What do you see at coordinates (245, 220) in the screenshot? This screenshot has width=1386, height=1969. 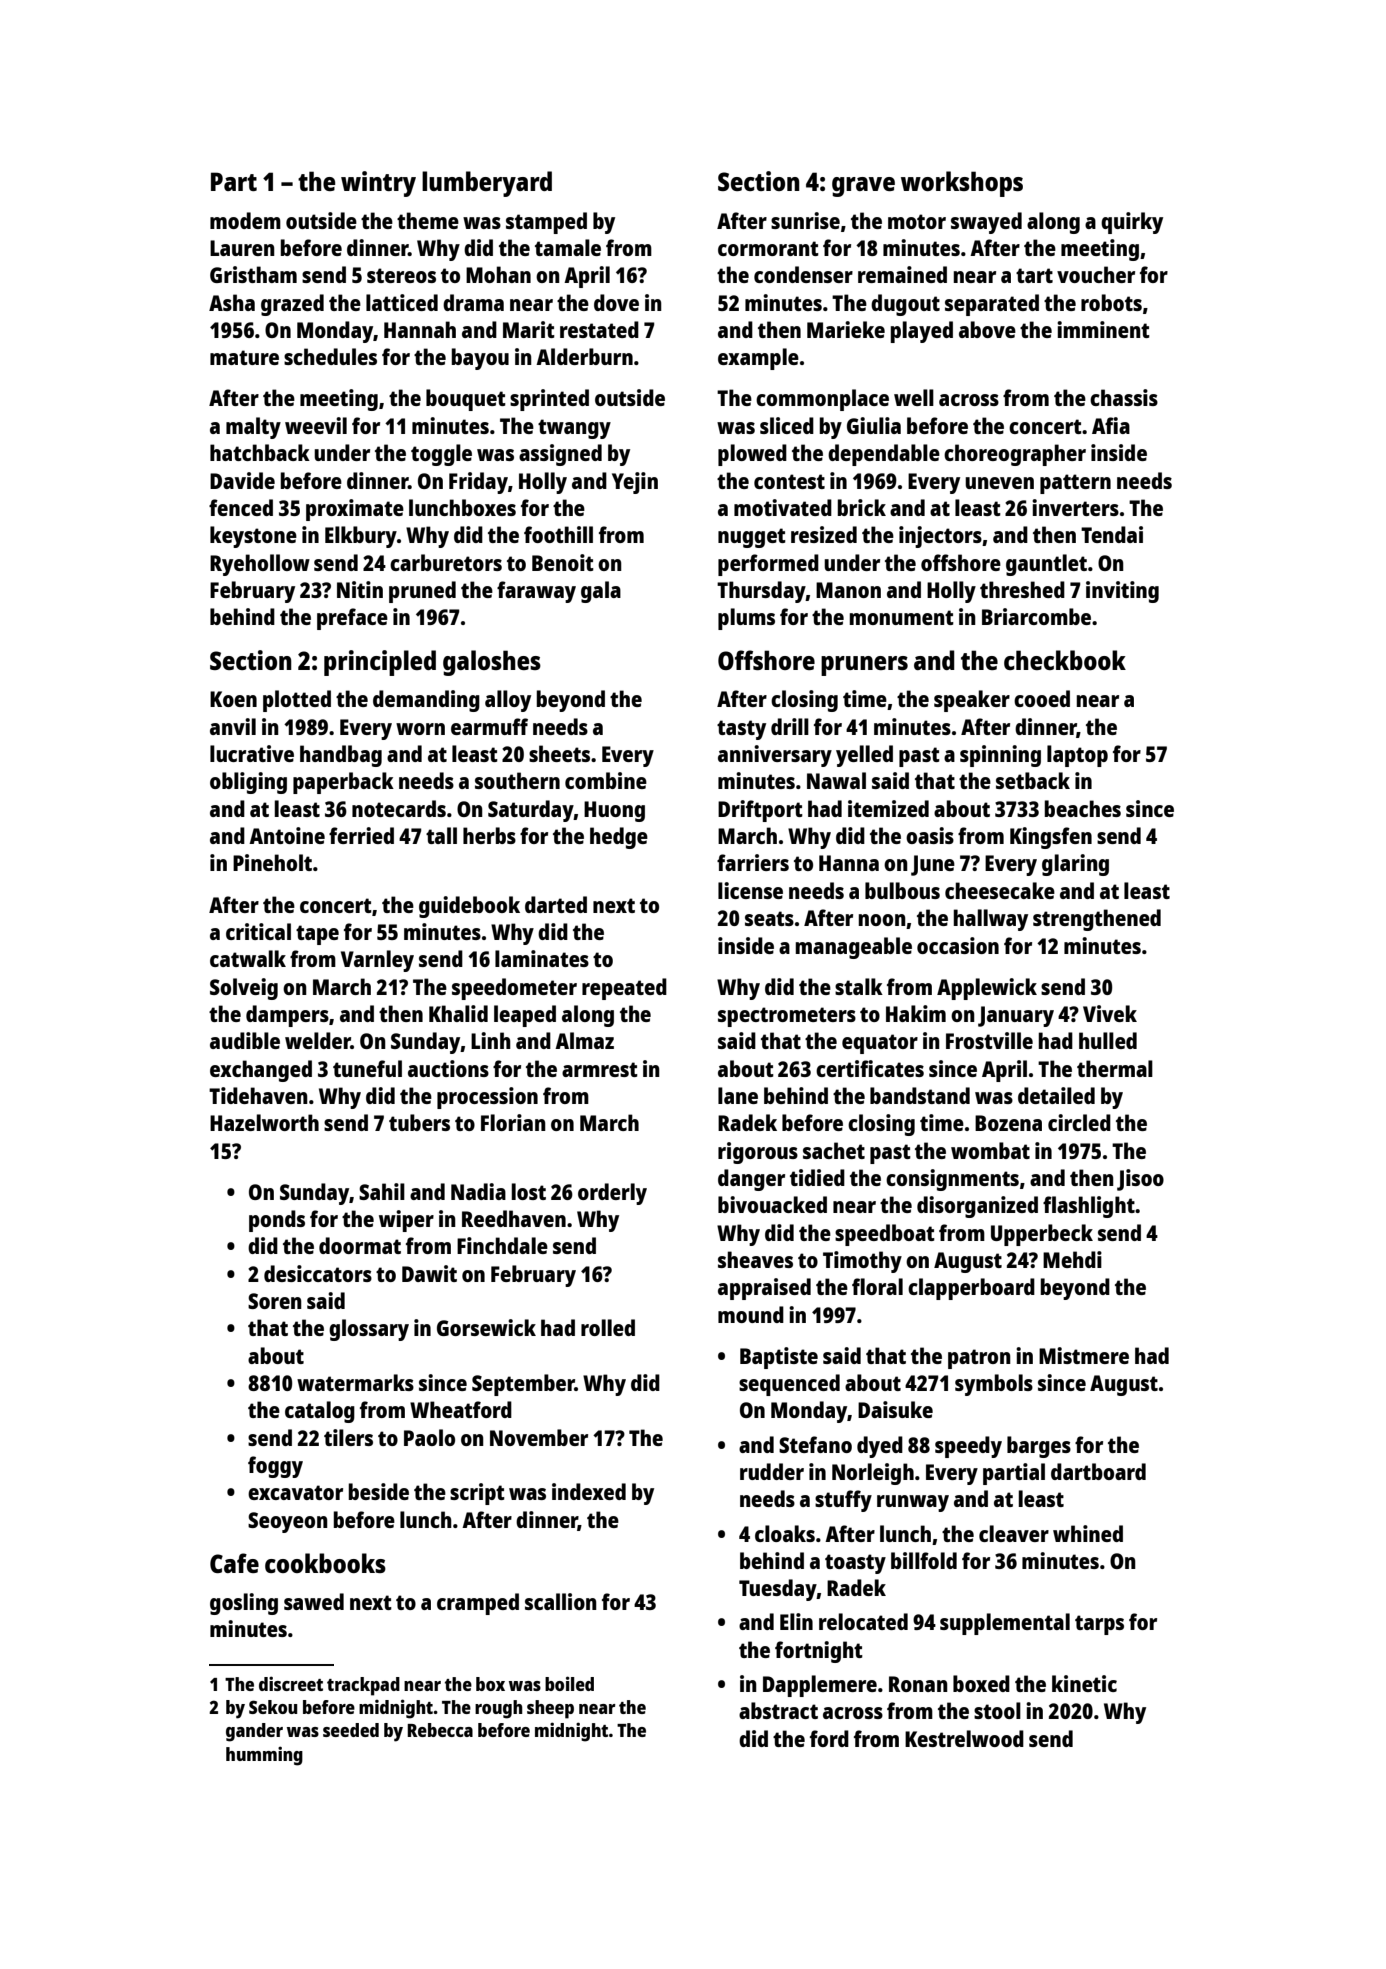 I see `modem` at bounding box center [245, 220].
